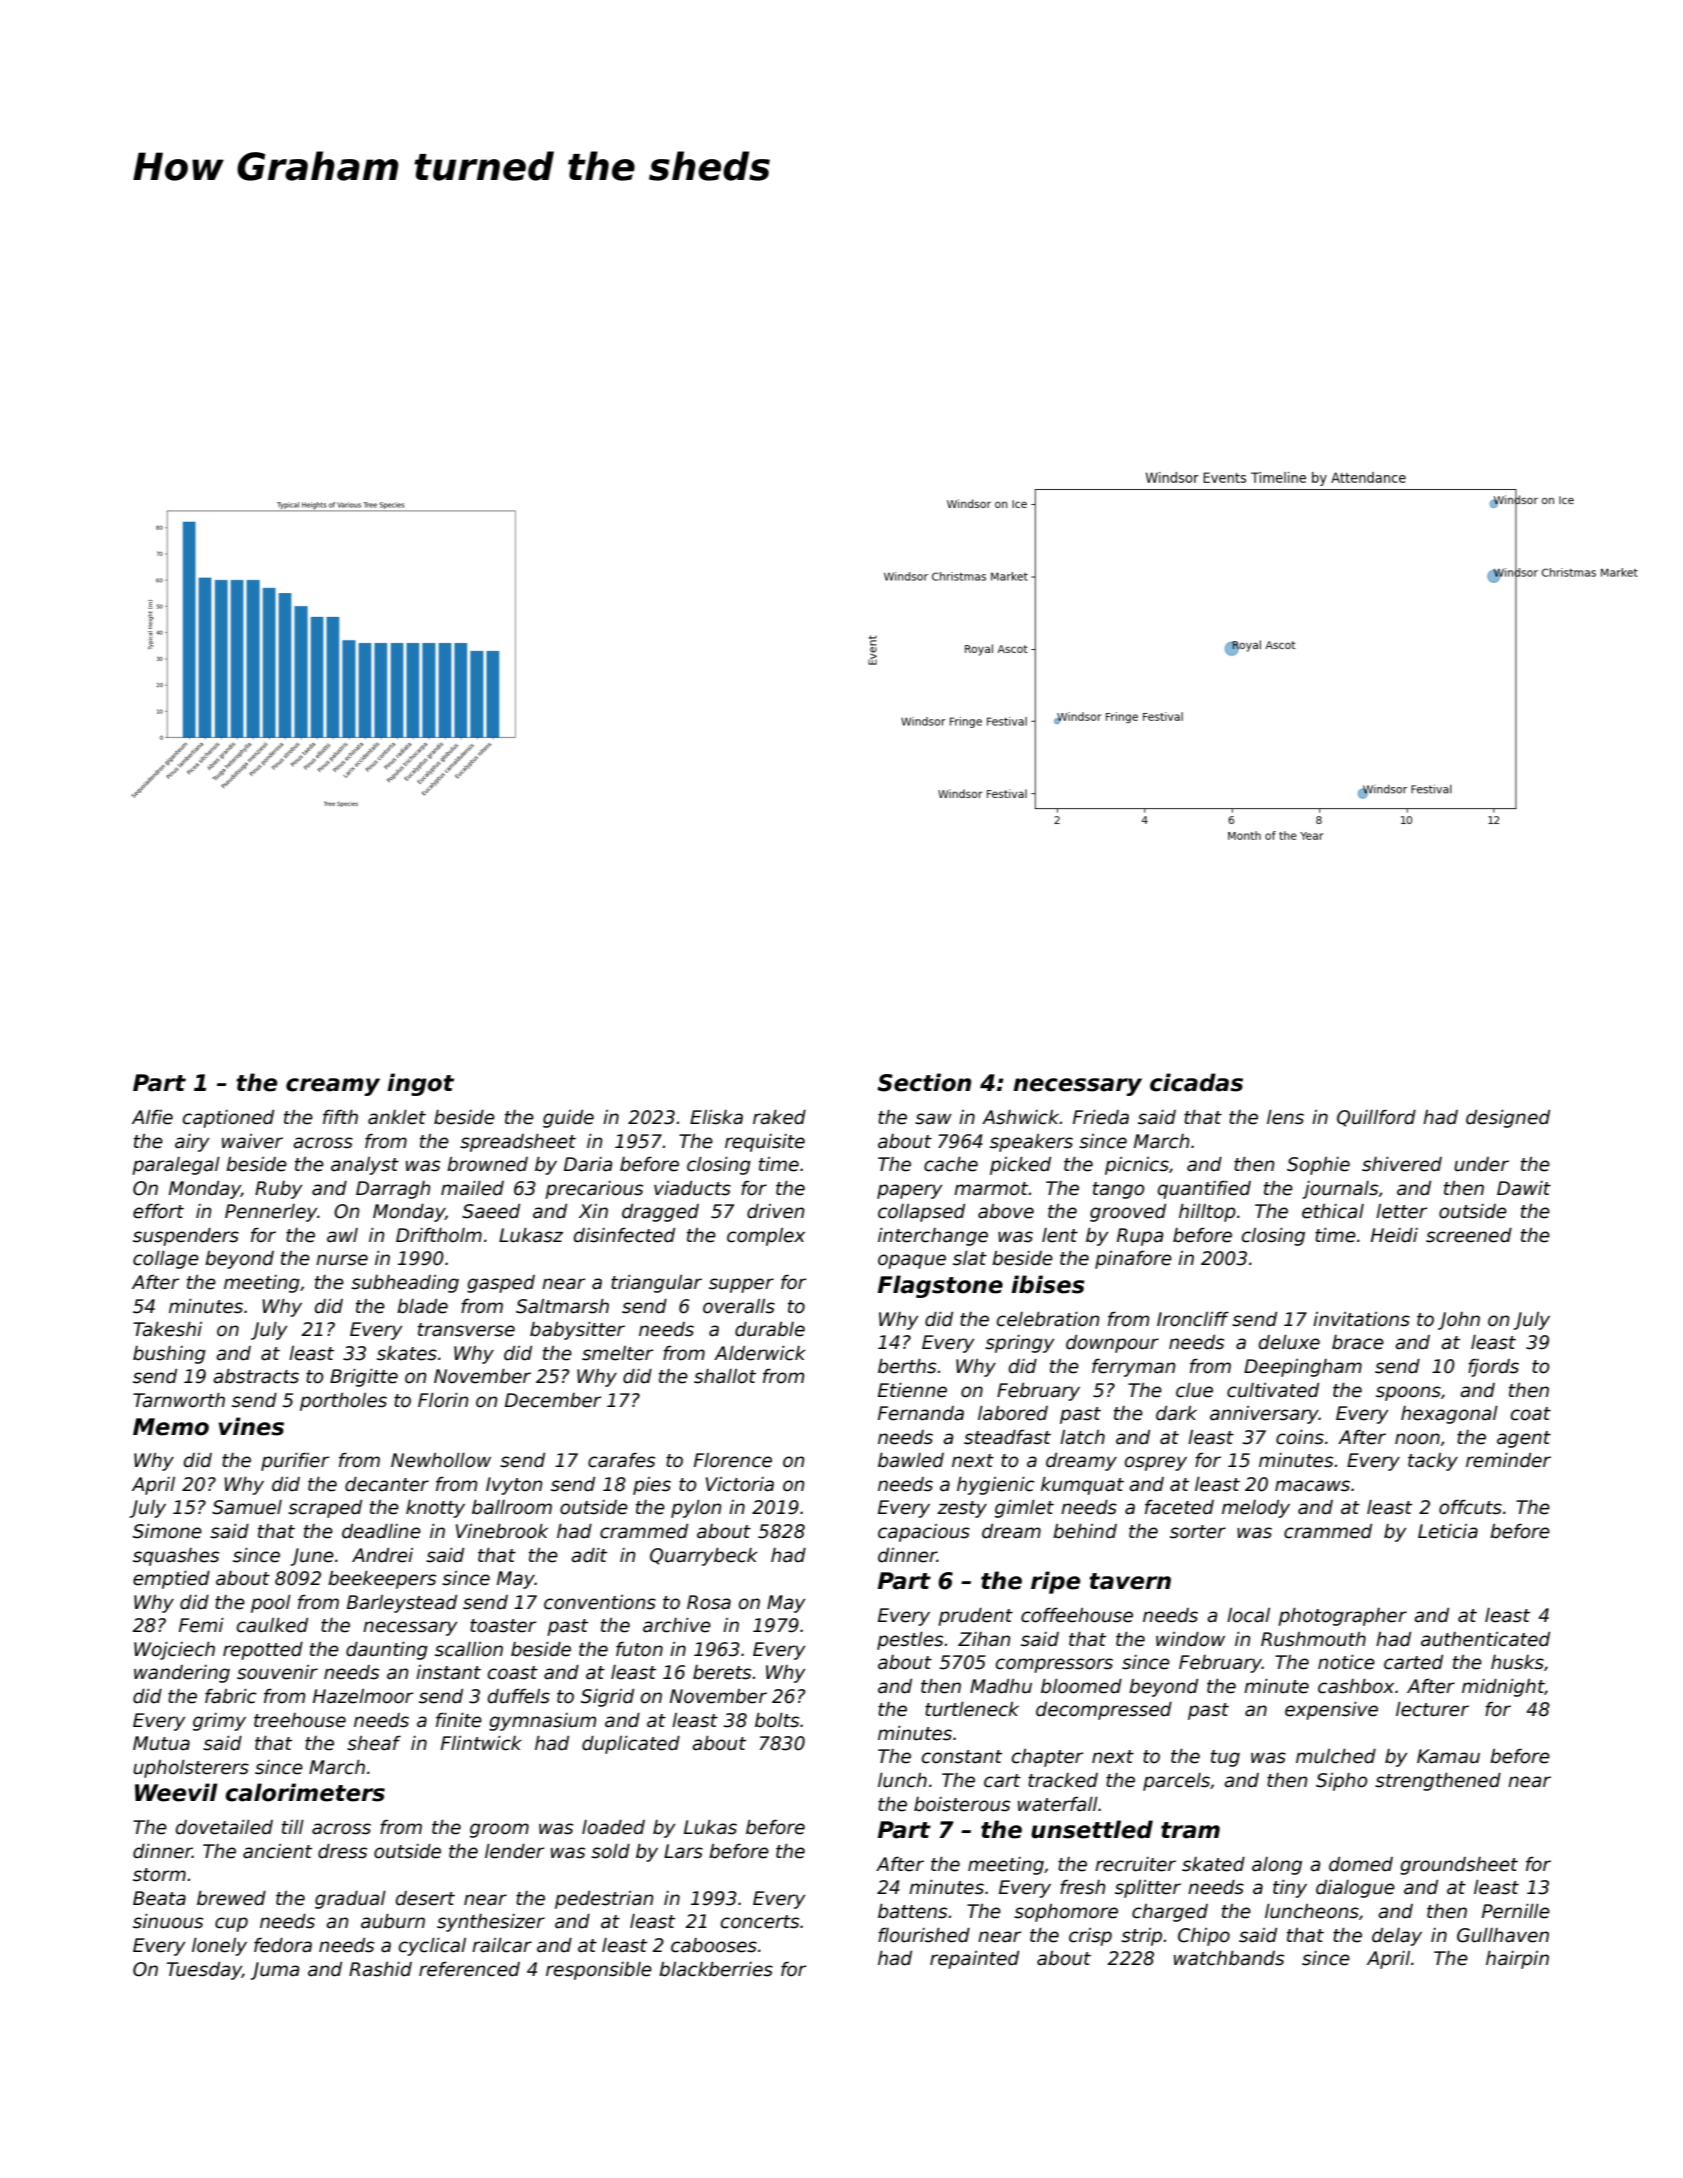 Image resolution: width=1683 pixels, height=2178 pixels. What do you see at coordinates (1508, 1119) in the screenshot?
I see `designed` at bounding box center [1508, 1119].
